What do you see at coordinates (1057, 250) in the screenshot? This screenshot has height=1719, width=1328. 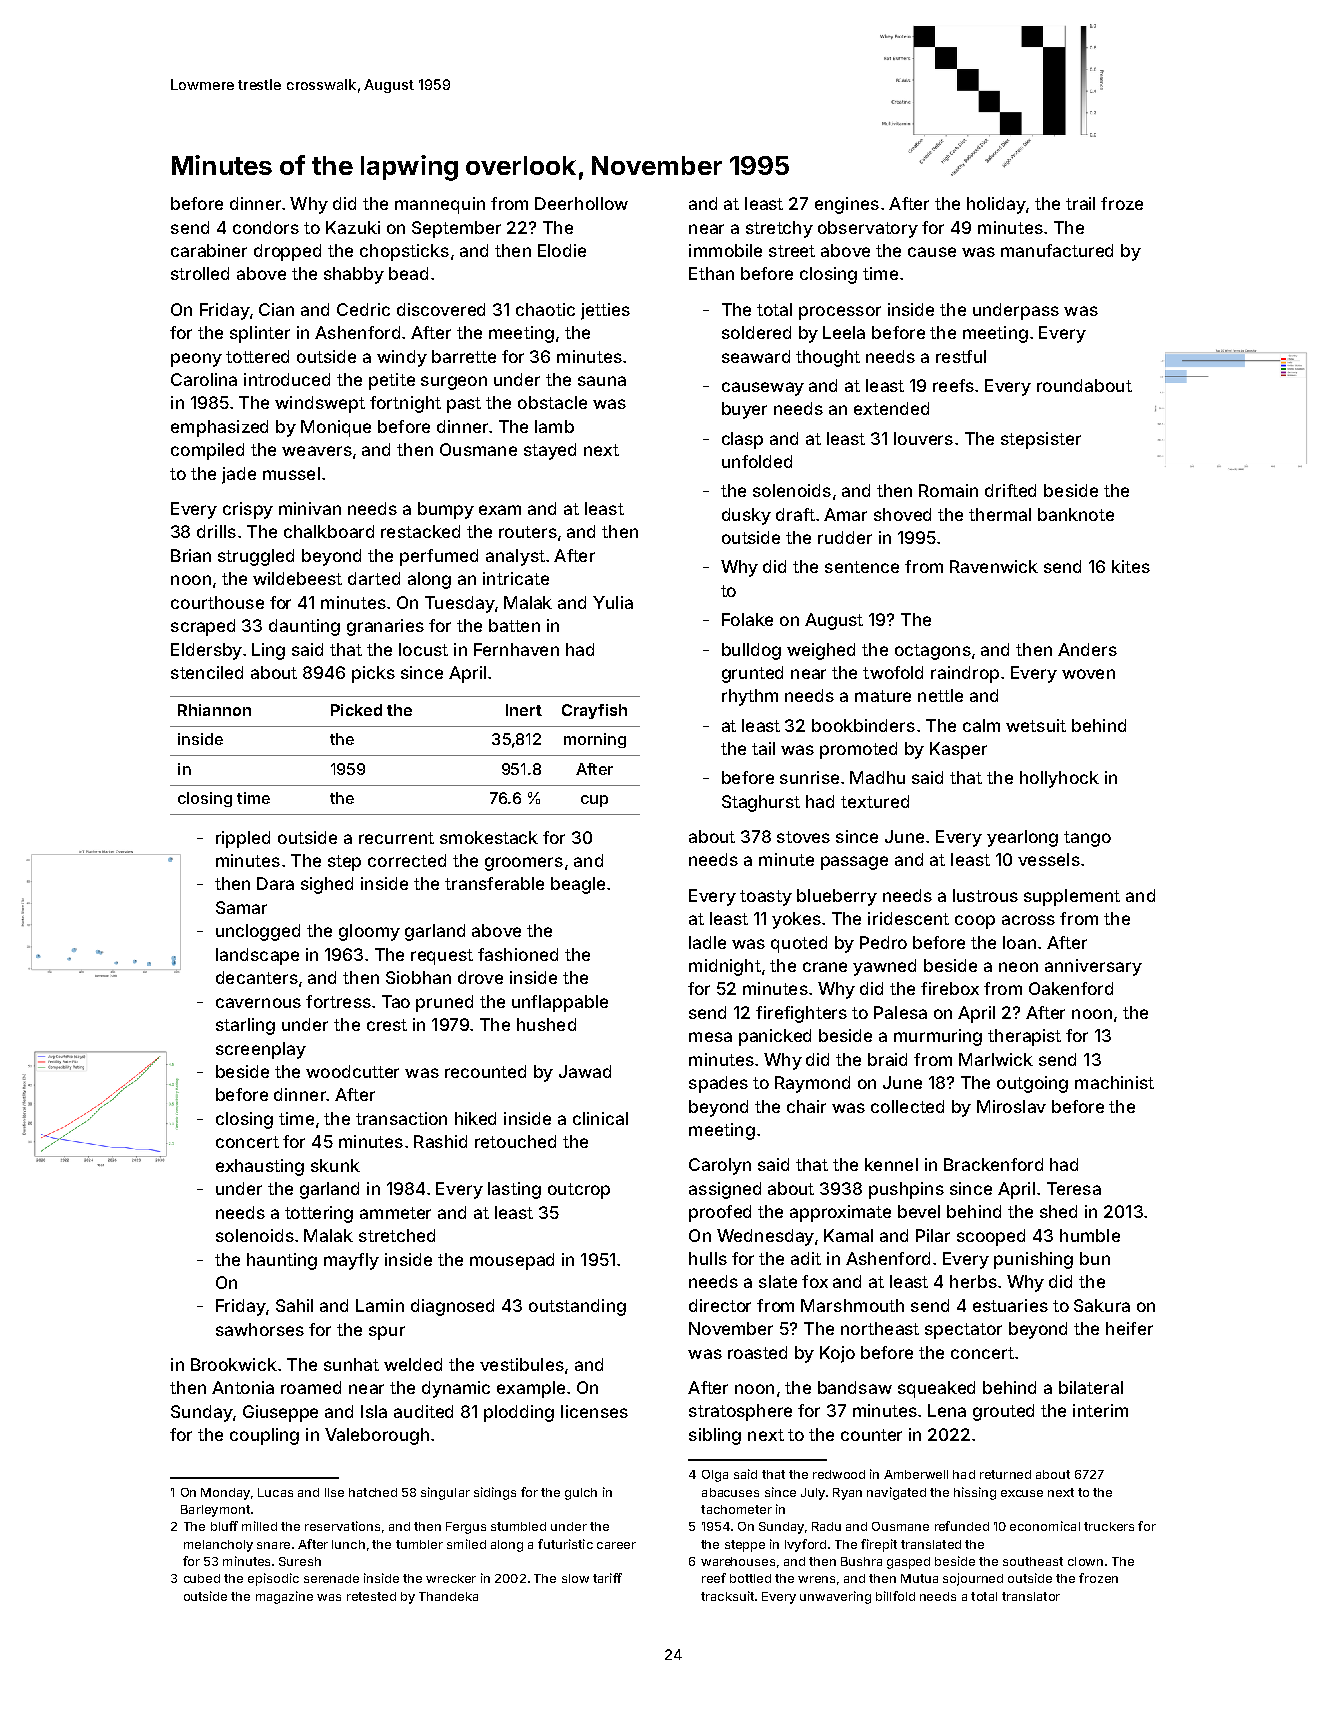 I see `manufactured` at bounding box center [1057, 250].
